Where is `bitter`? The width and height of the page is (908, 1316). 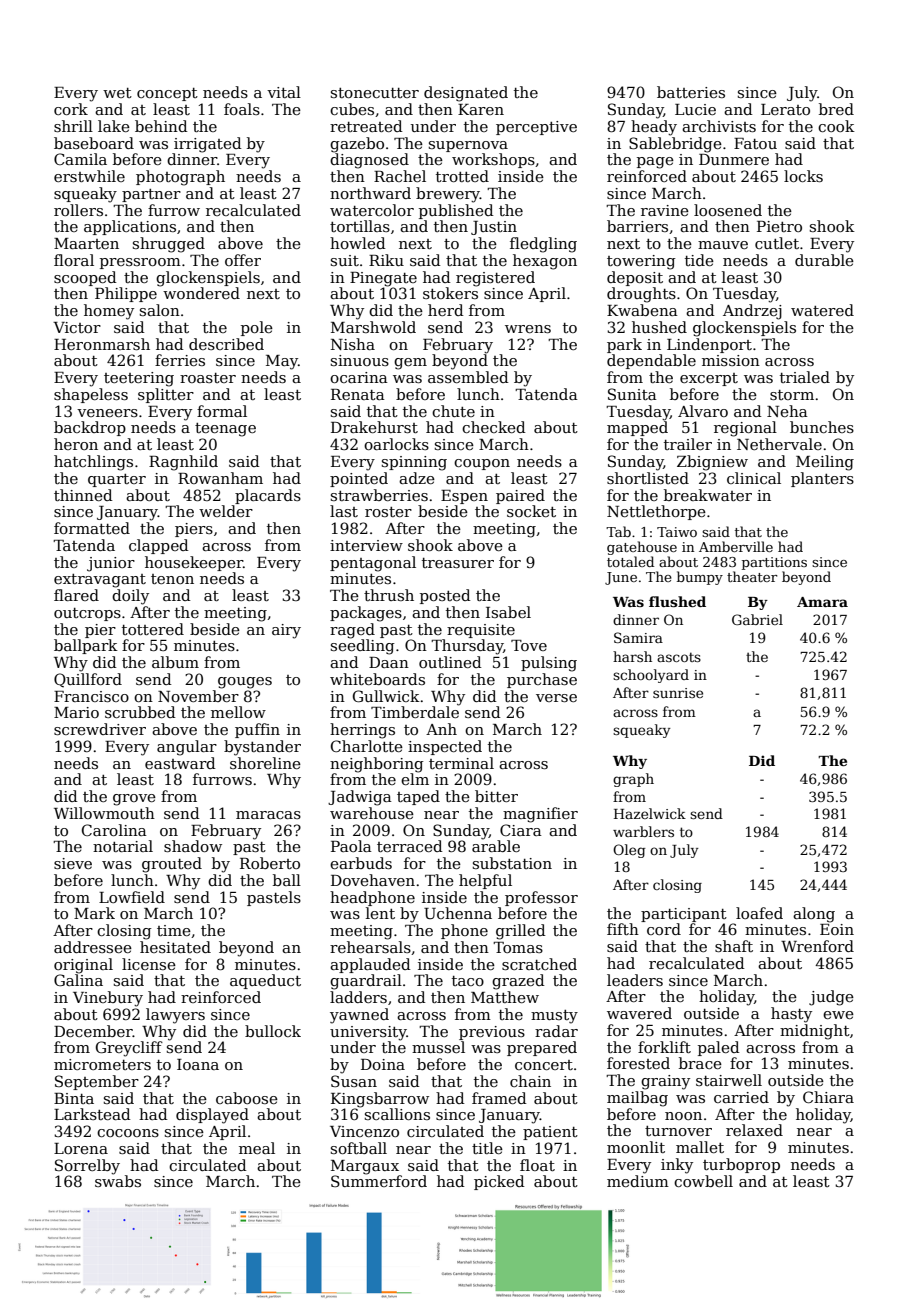
bitter is located at coordinates (496, 796).
